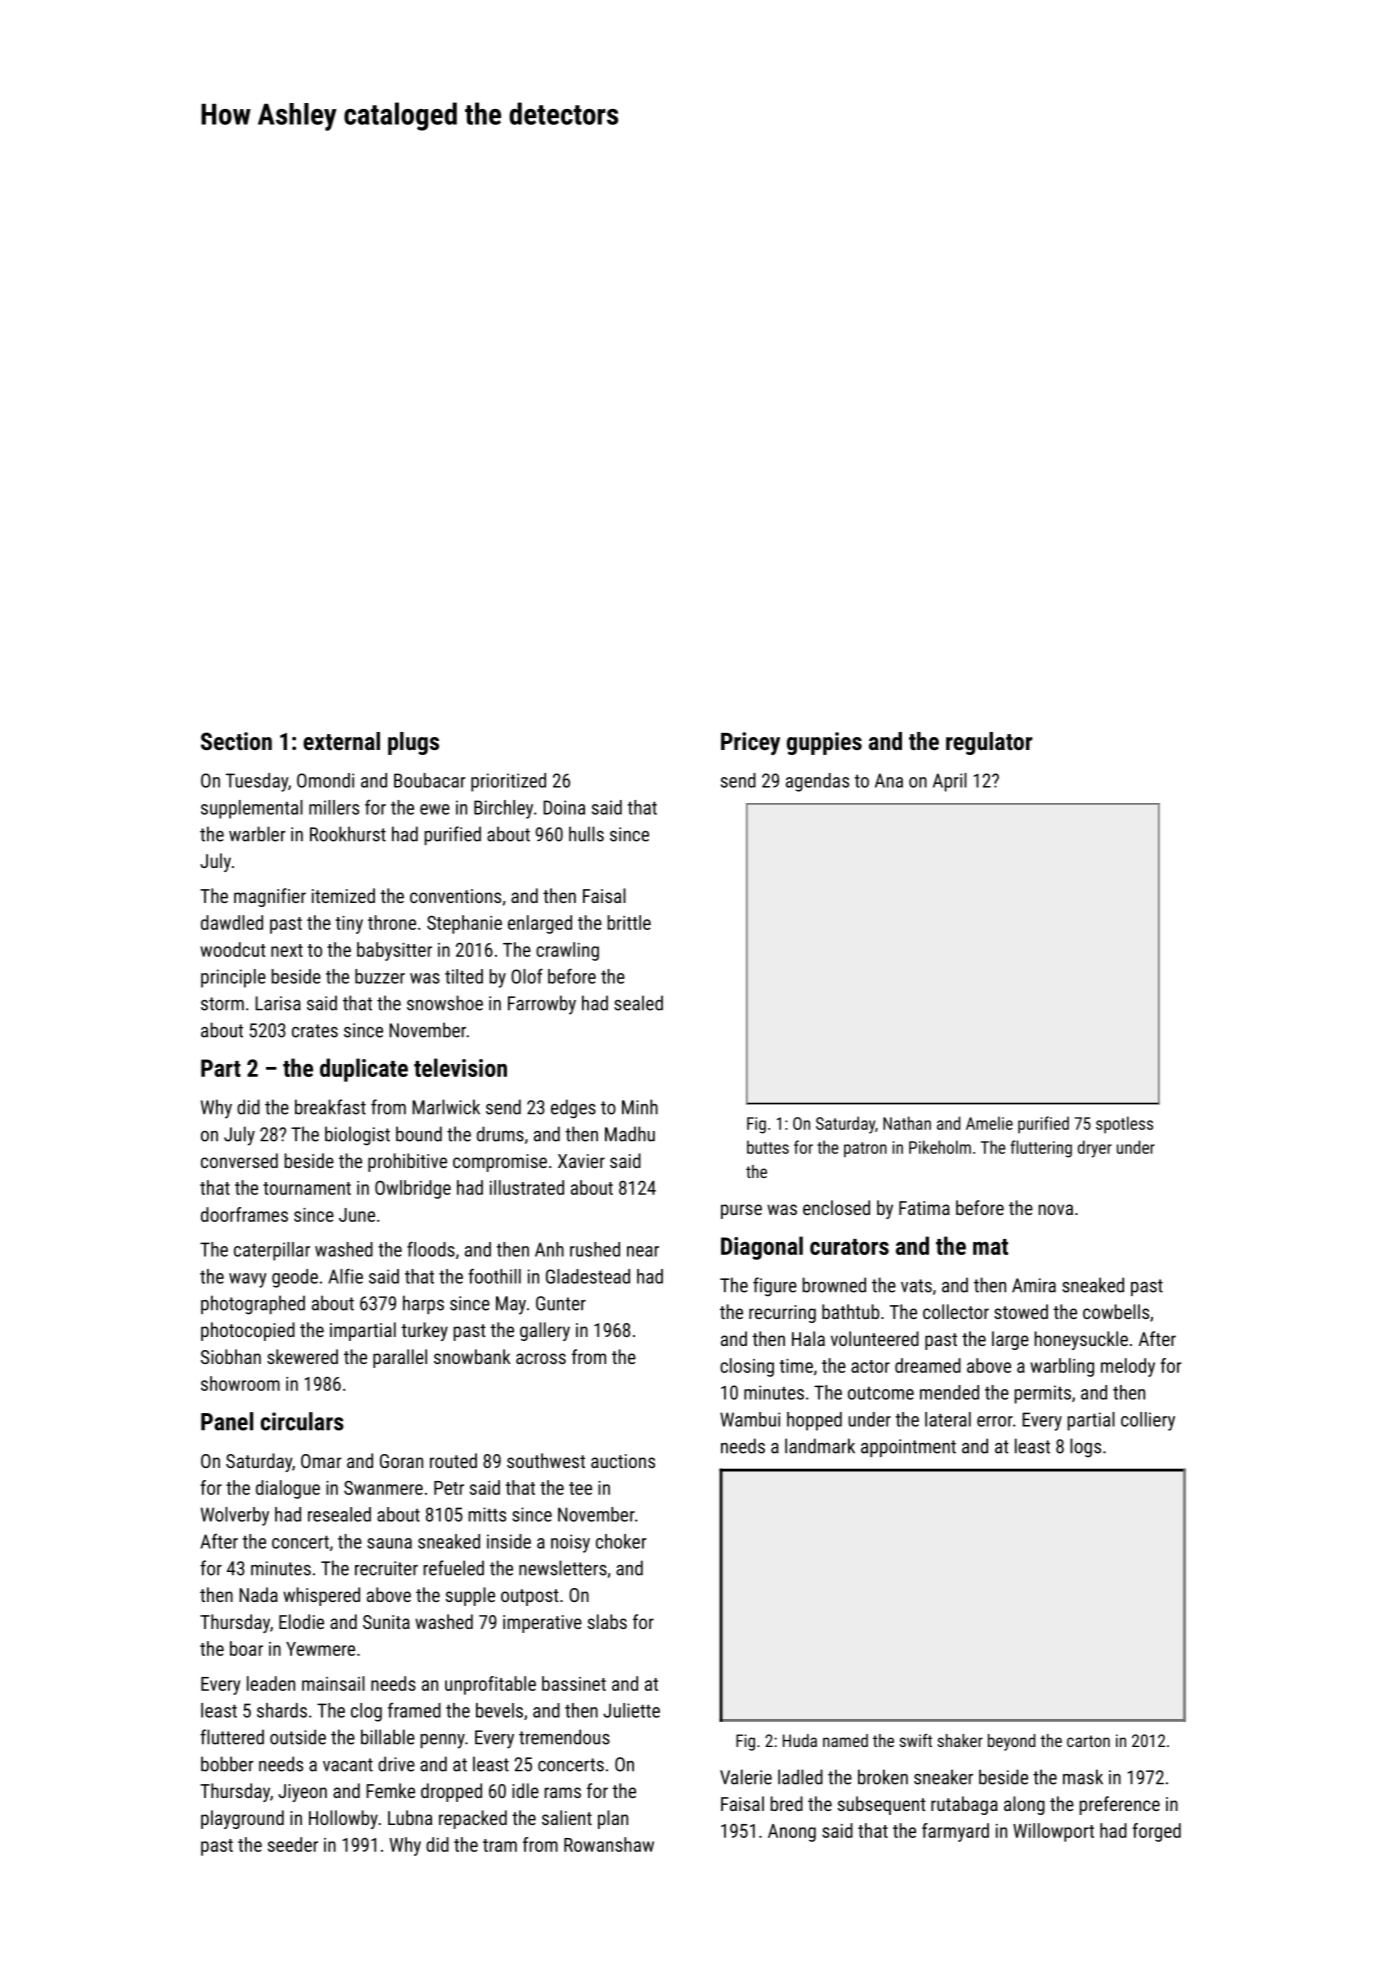 The width and height of the screenshot is (1386, 1969). Describe the element at coordinates (950, 782) in the screenshot. I see `April` at that location.
